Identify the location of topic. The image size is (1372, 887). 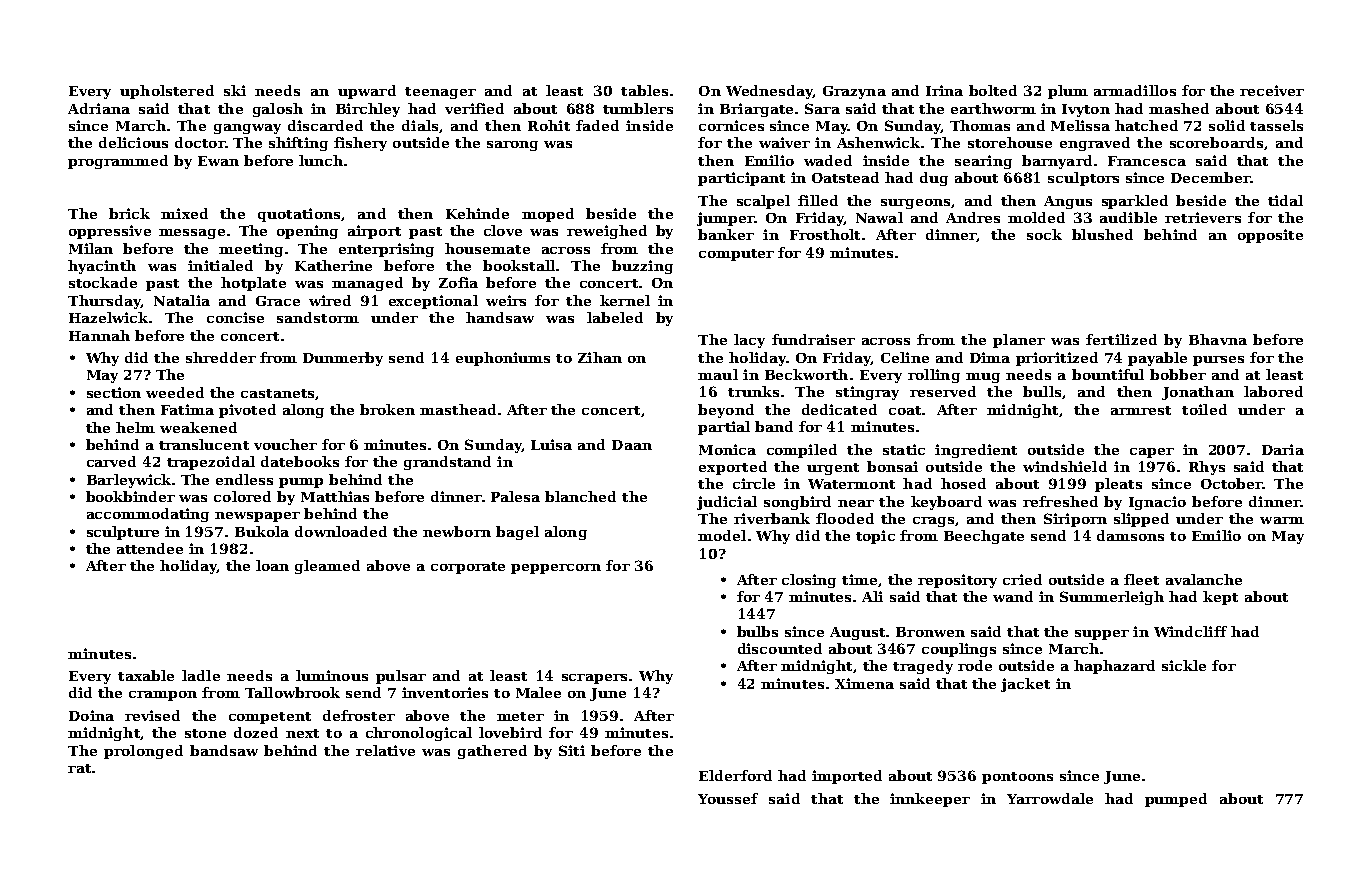
(875, 537).
